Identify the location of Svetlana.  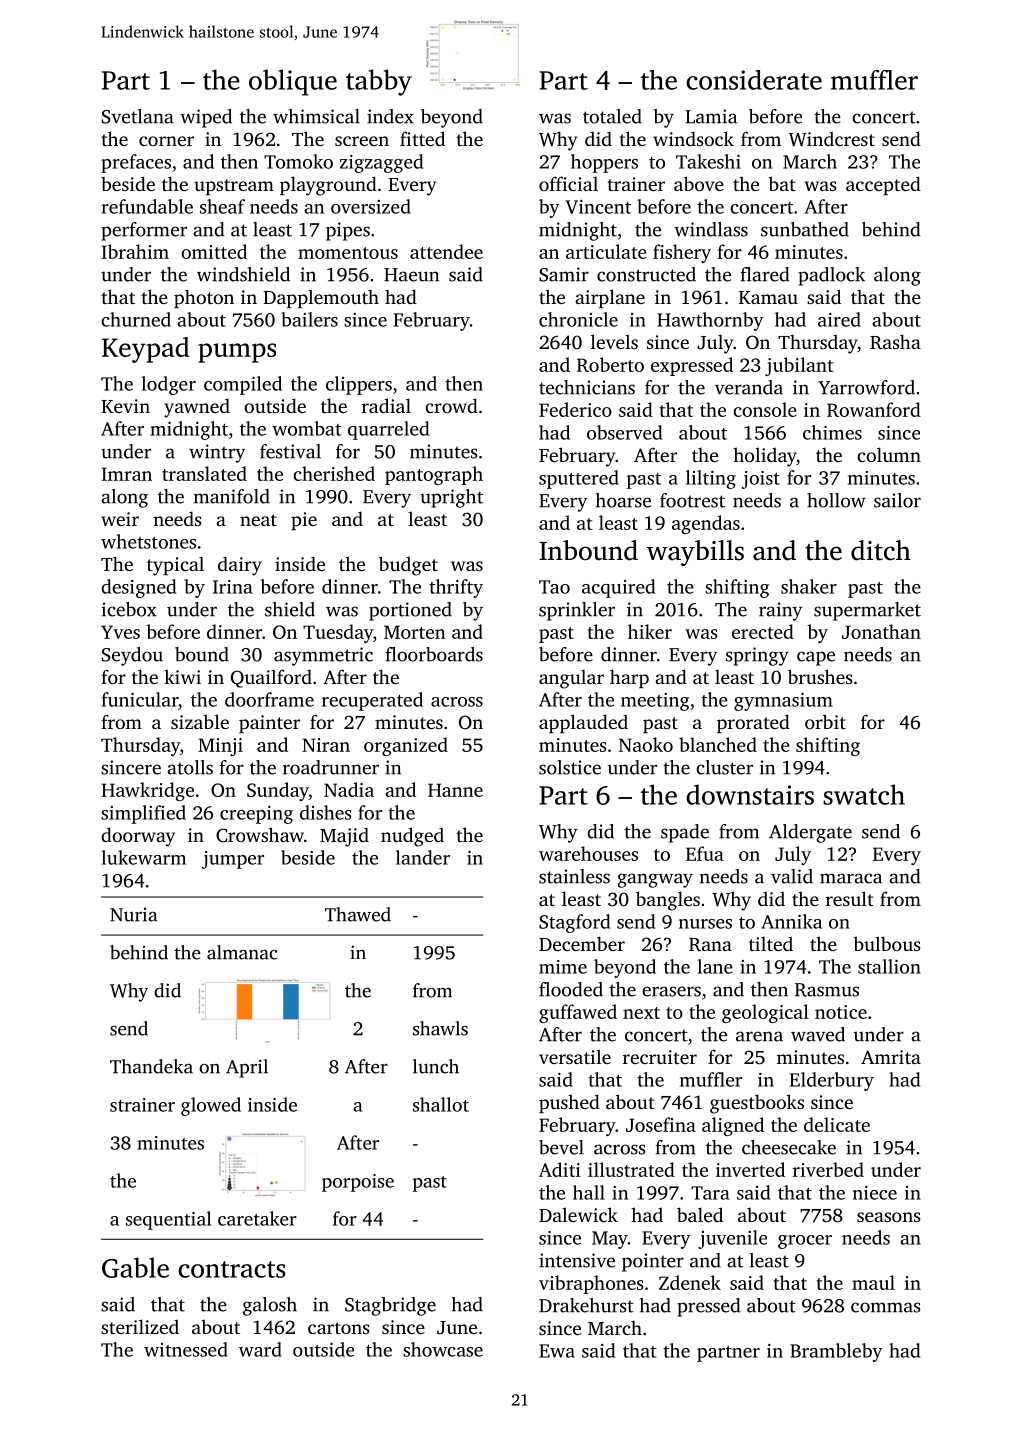
(138, 116).
